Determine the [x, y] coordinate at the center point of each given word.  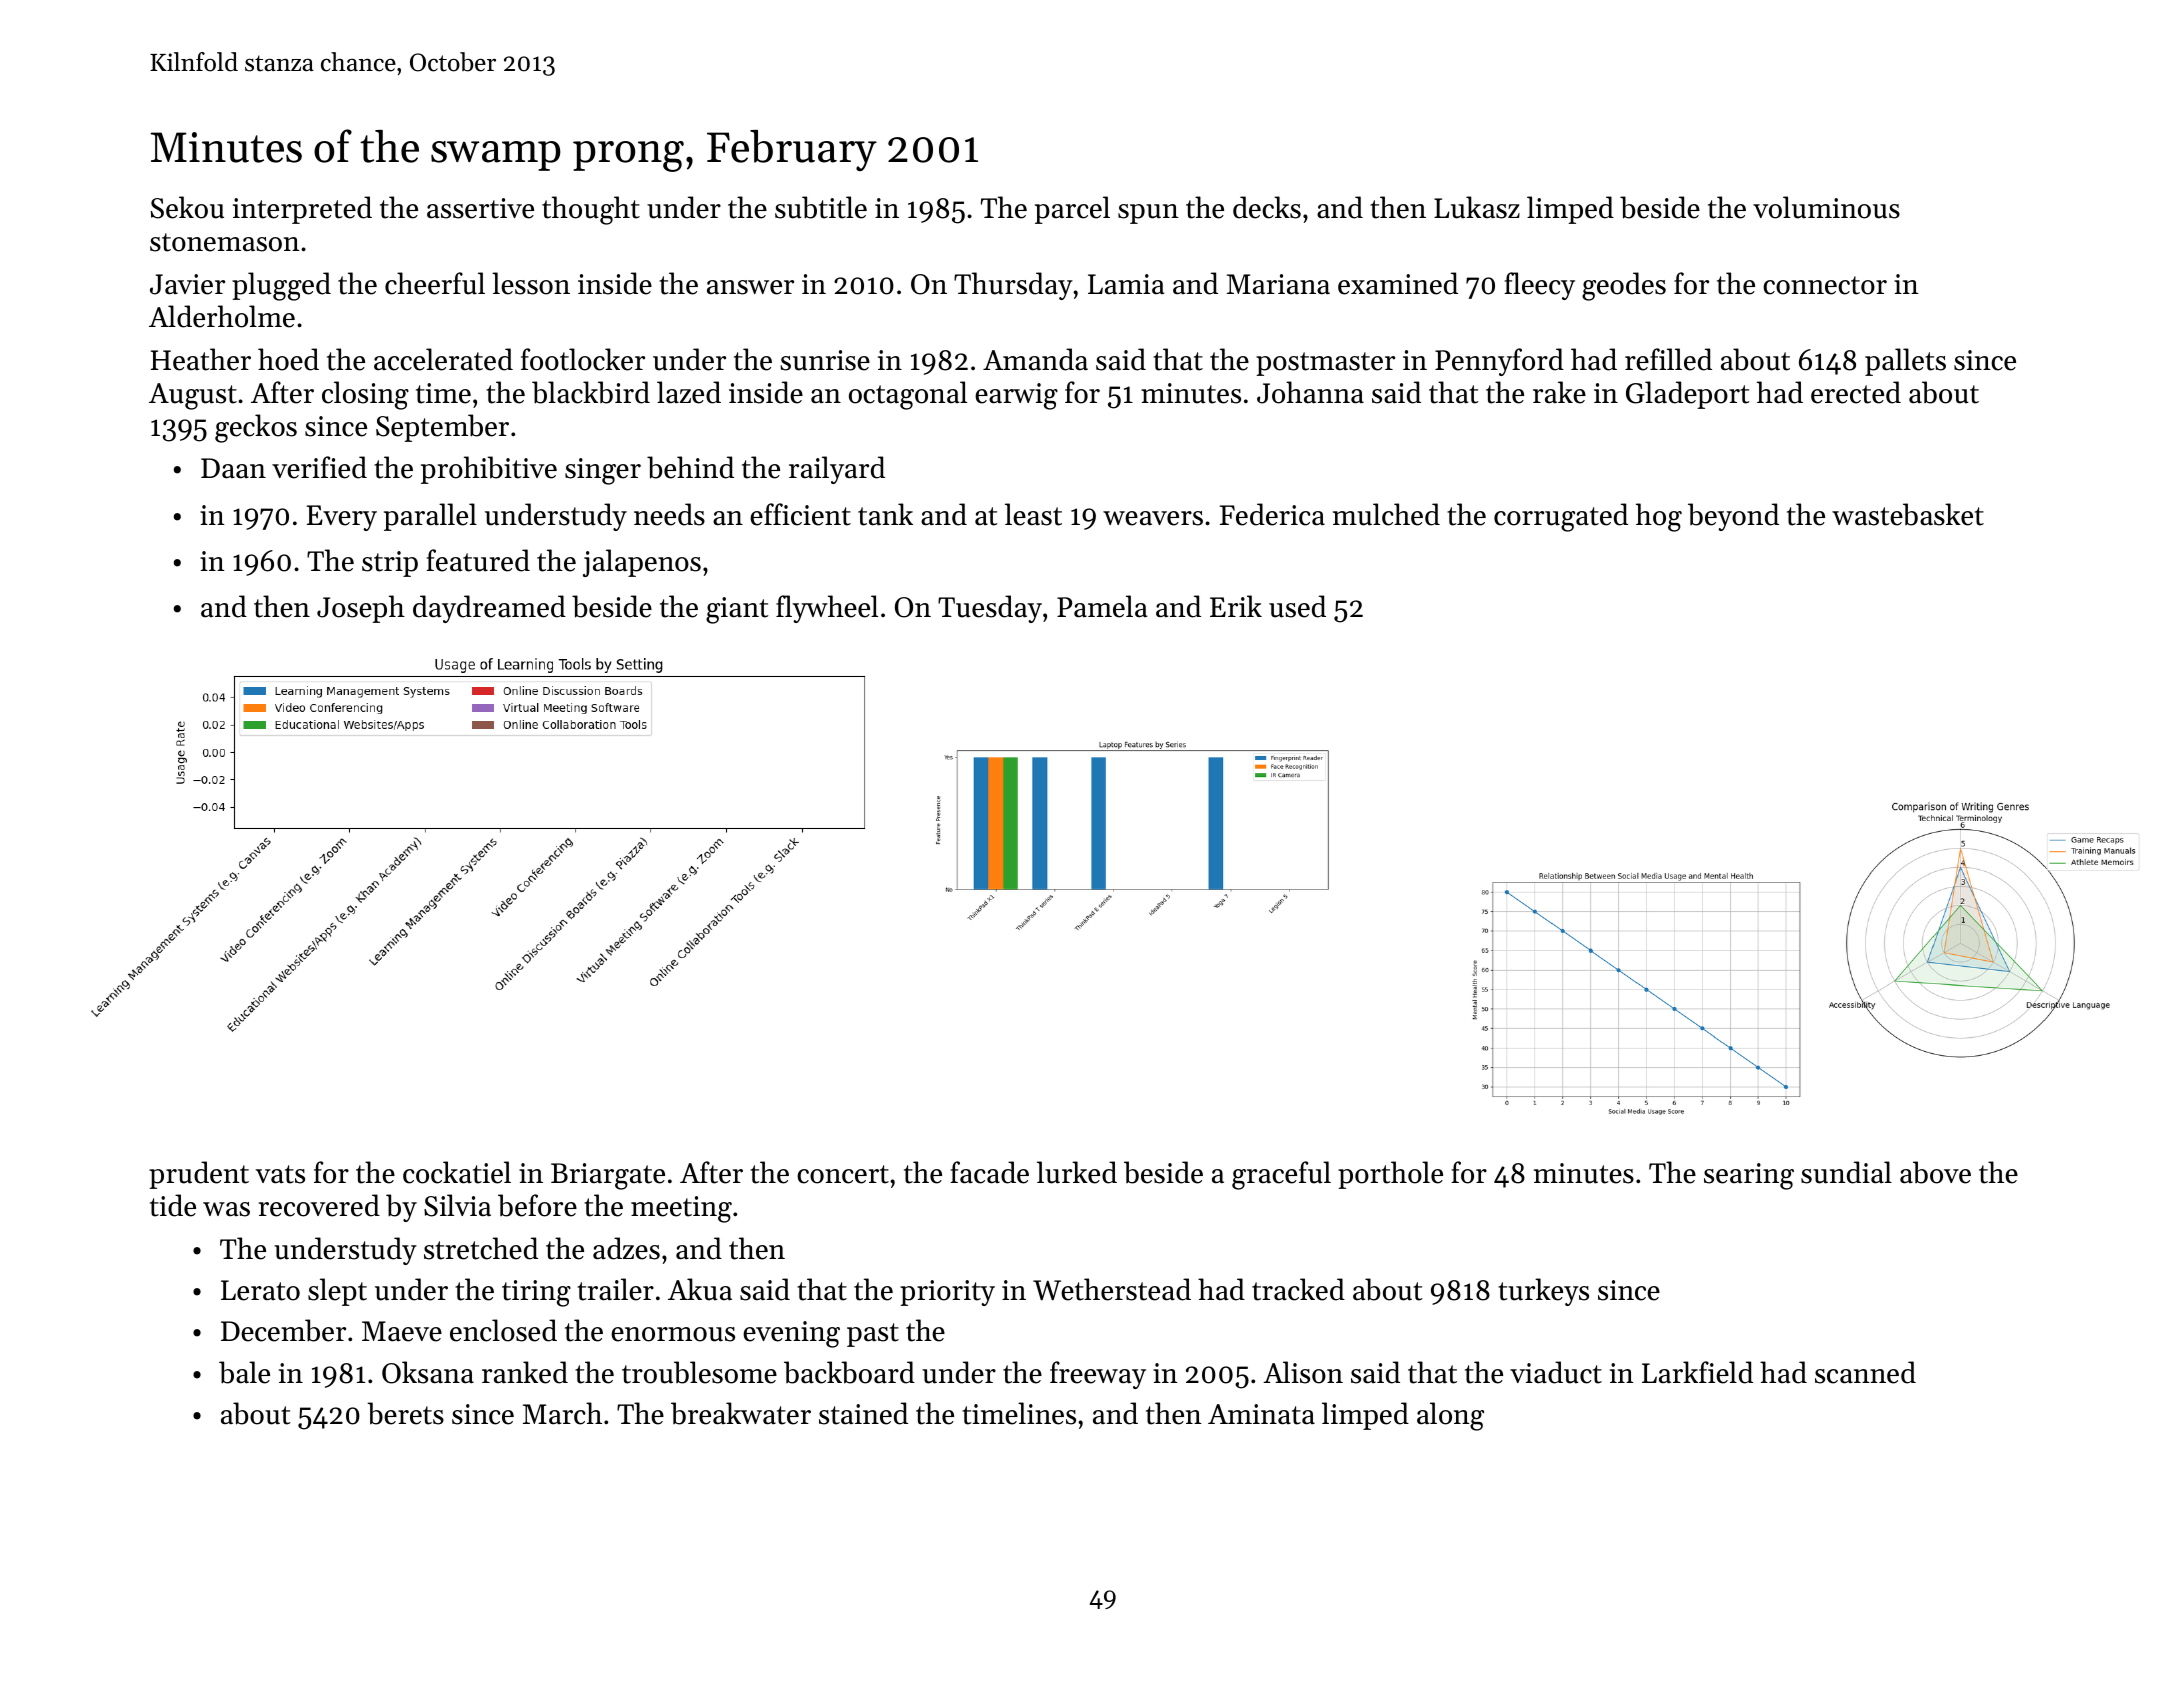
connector [1825, 285]
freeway [1098, 1375]
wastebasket [1908, 514]
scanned [1865, 1372]
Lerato [260, 1290]
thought [591, 210]
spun [1148, 214]
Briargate [608, 1176]
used [1297, 606]
